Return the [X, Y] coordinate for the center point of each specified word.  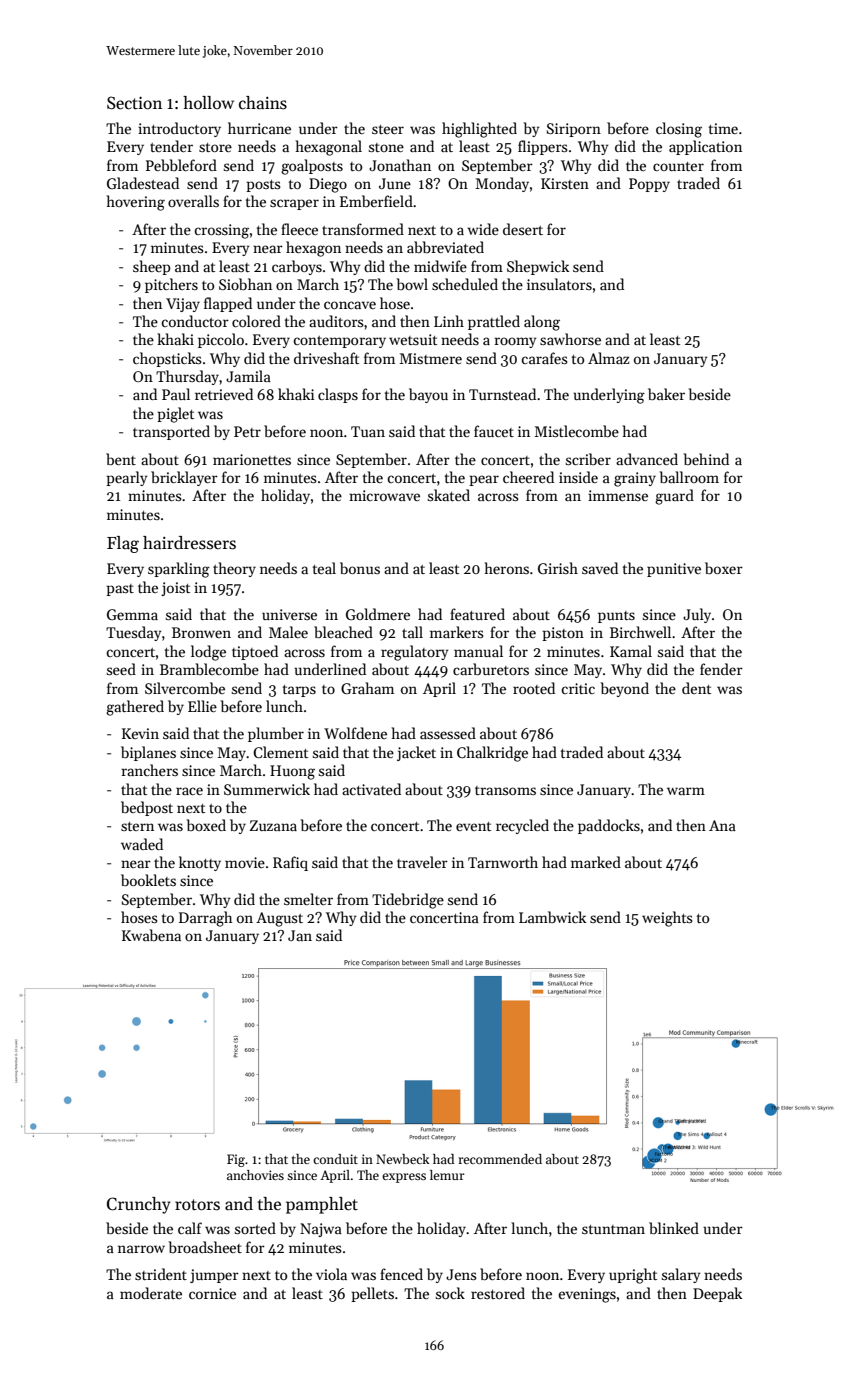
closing [679, 130]
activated [371, 789]
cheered [528, 477]
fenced [401, 1274]
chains [263, 103]
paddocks [609, 826]
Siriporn [574, 130]
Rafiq [290, 863]
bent [121, 459]
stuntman [613, 1229]
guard [674, 497]
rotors [197, 1205]
